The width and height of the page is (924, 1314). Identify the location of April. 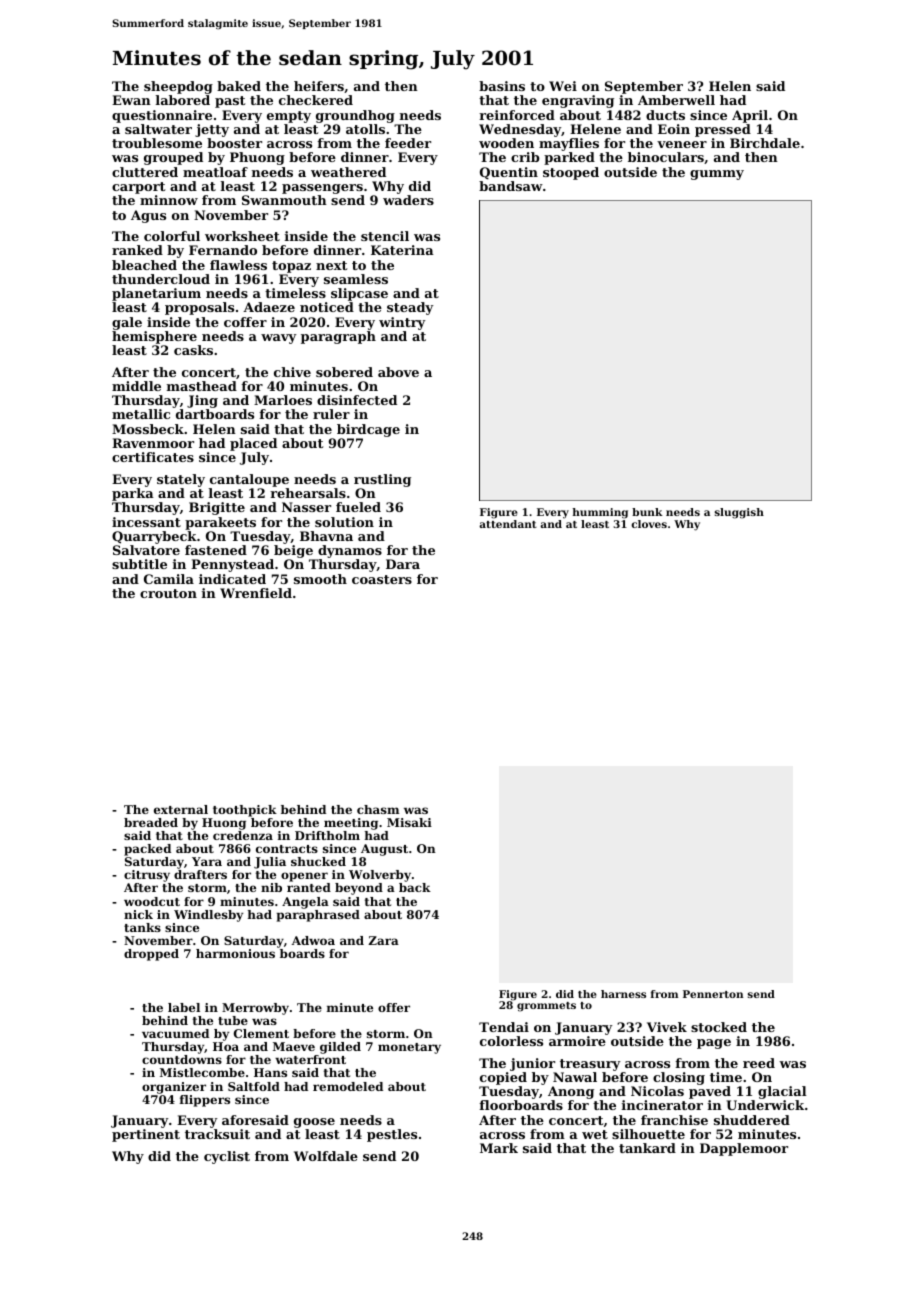
(750, 116).
